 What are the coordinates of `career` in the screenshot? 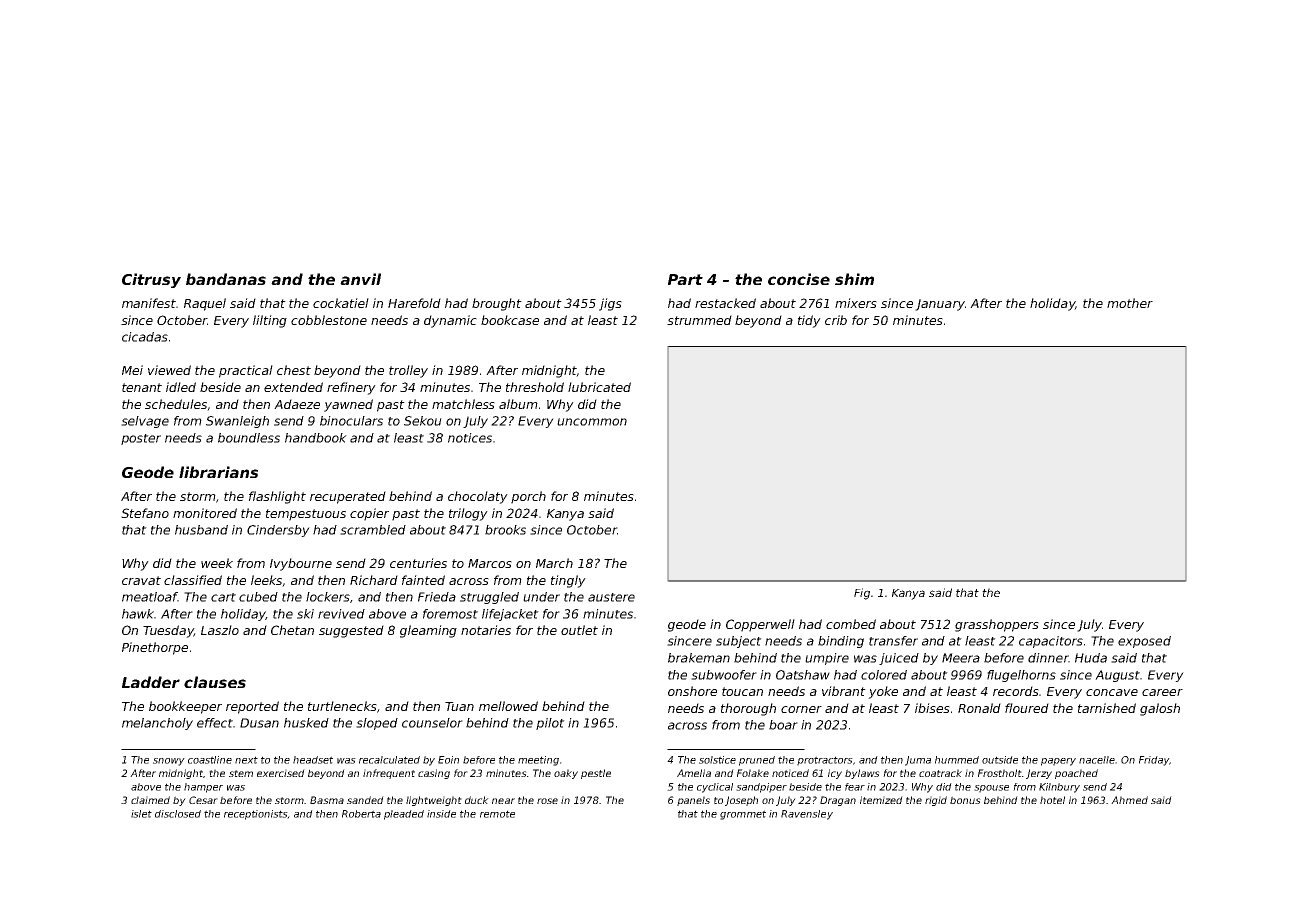 It's located at (1162, 692).
